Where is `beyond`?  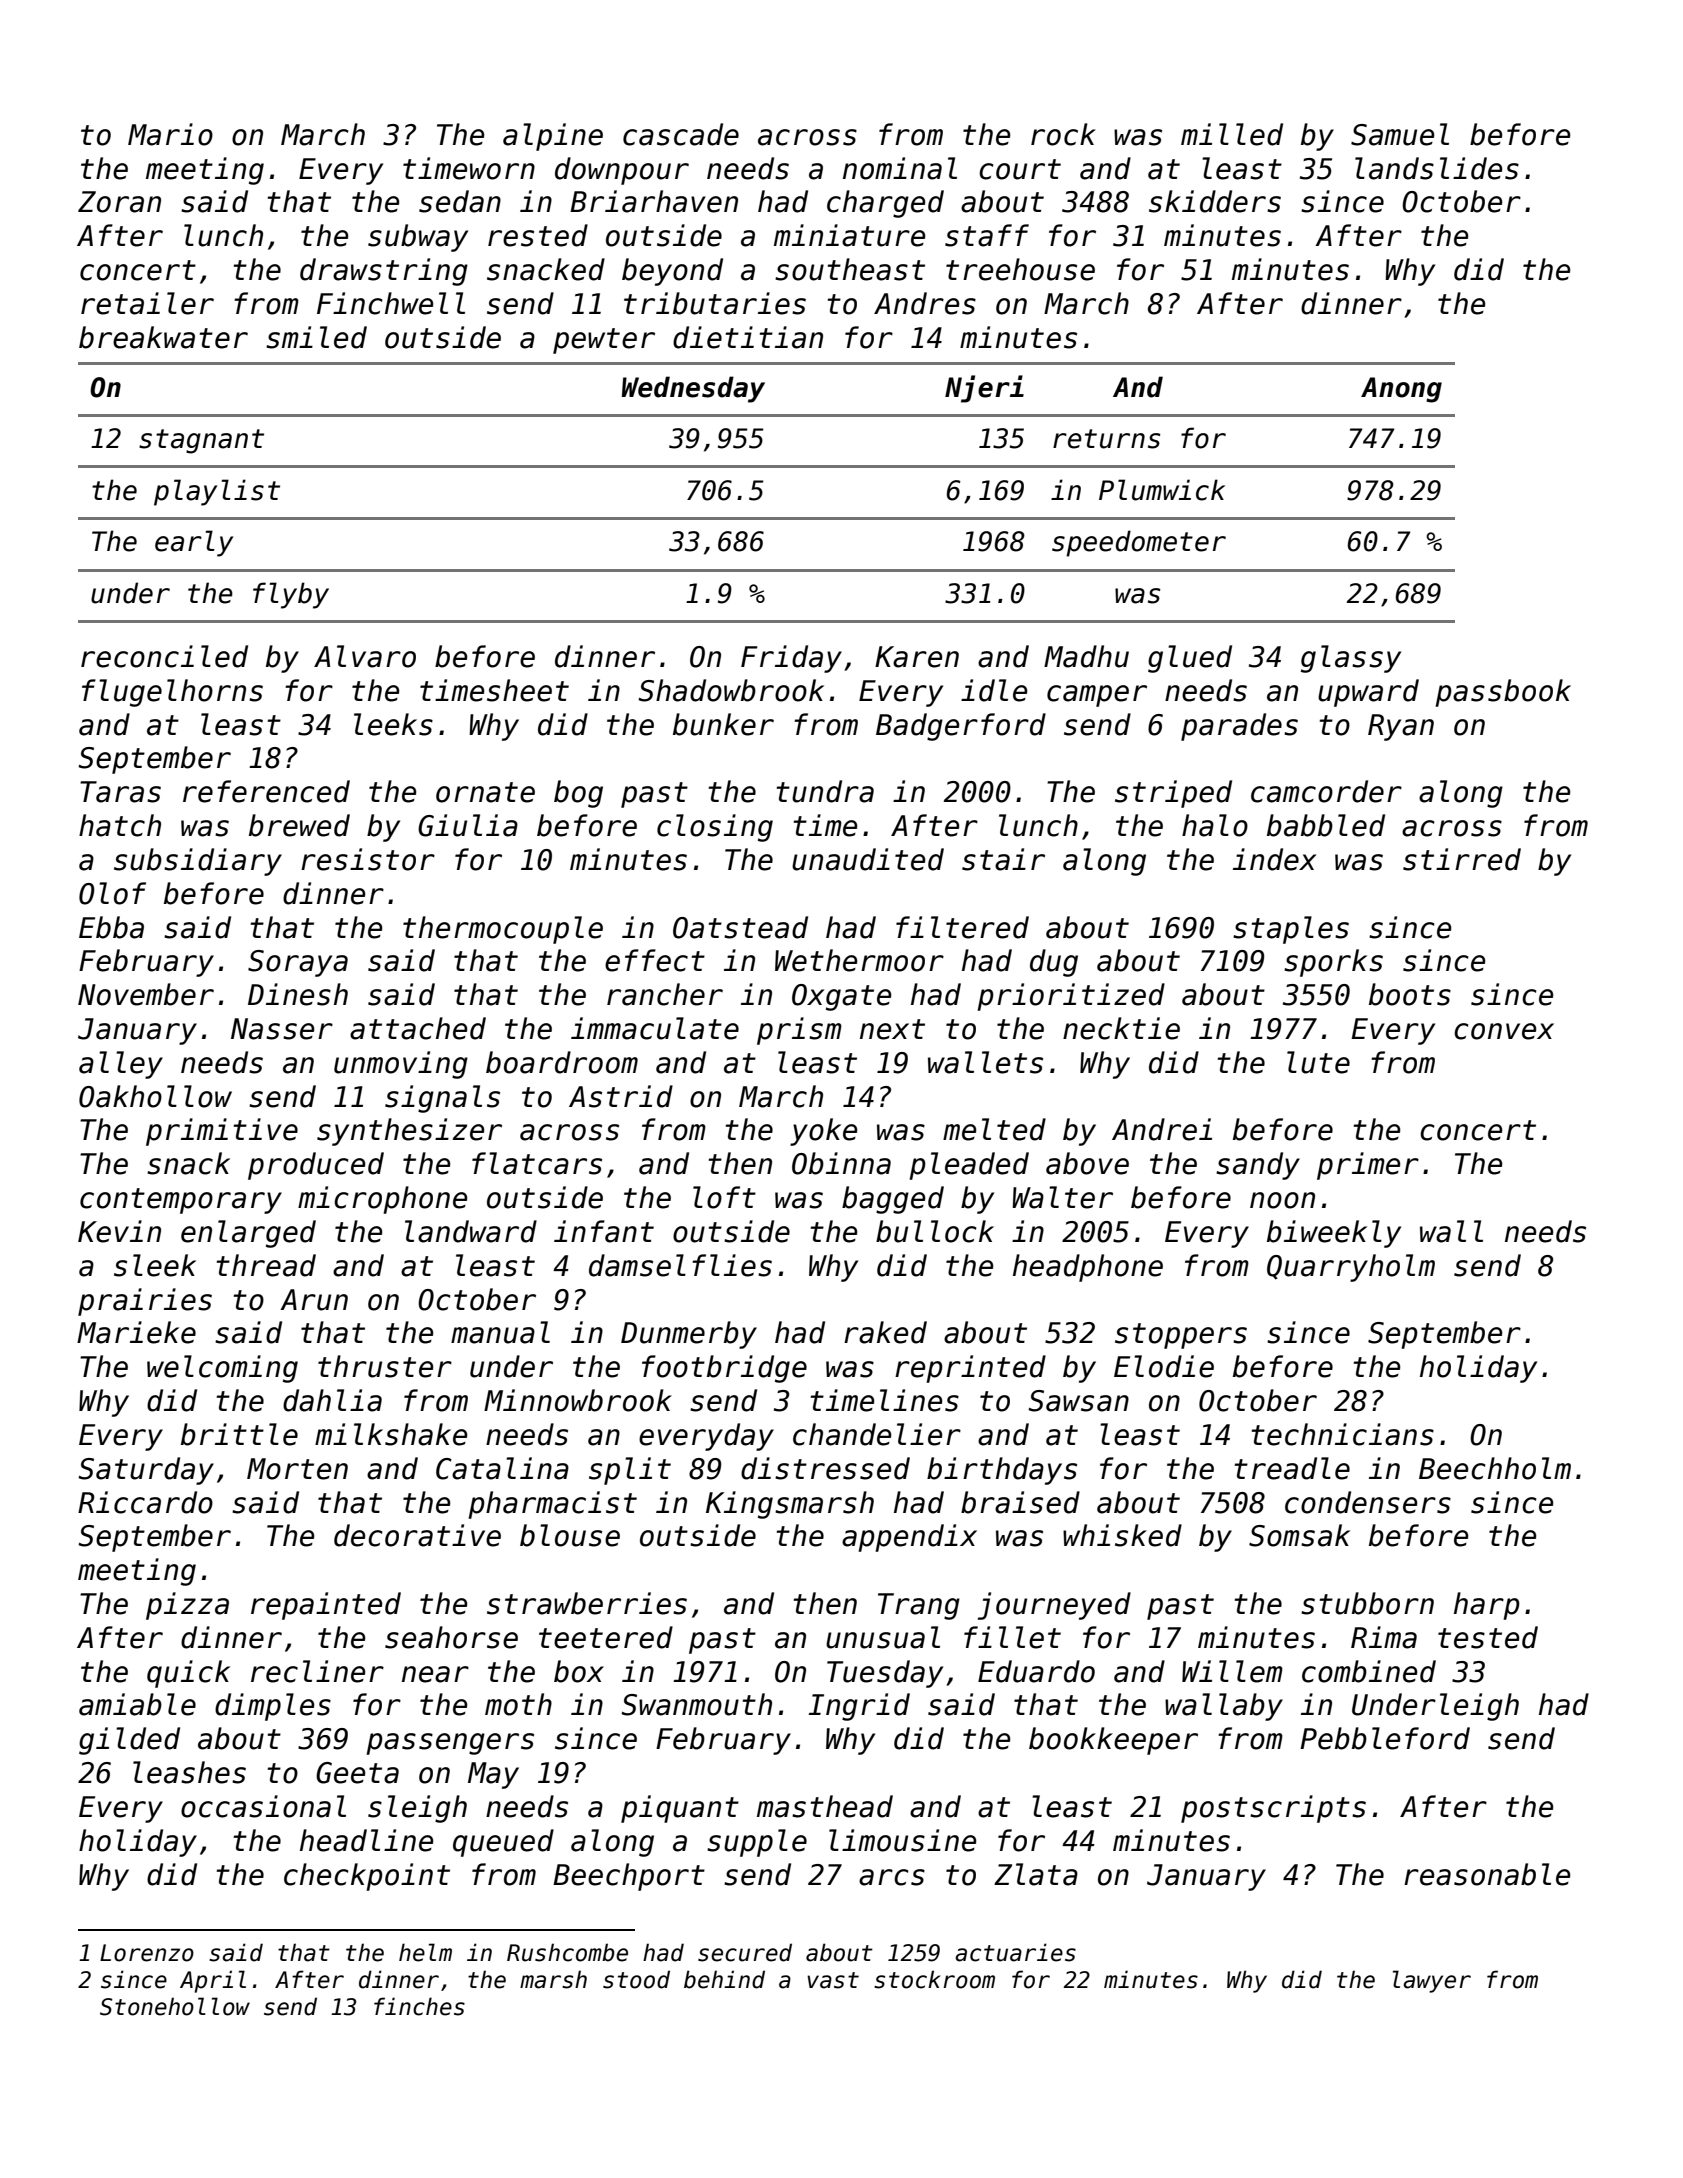 beyond is located at coordinates (672, 272).
